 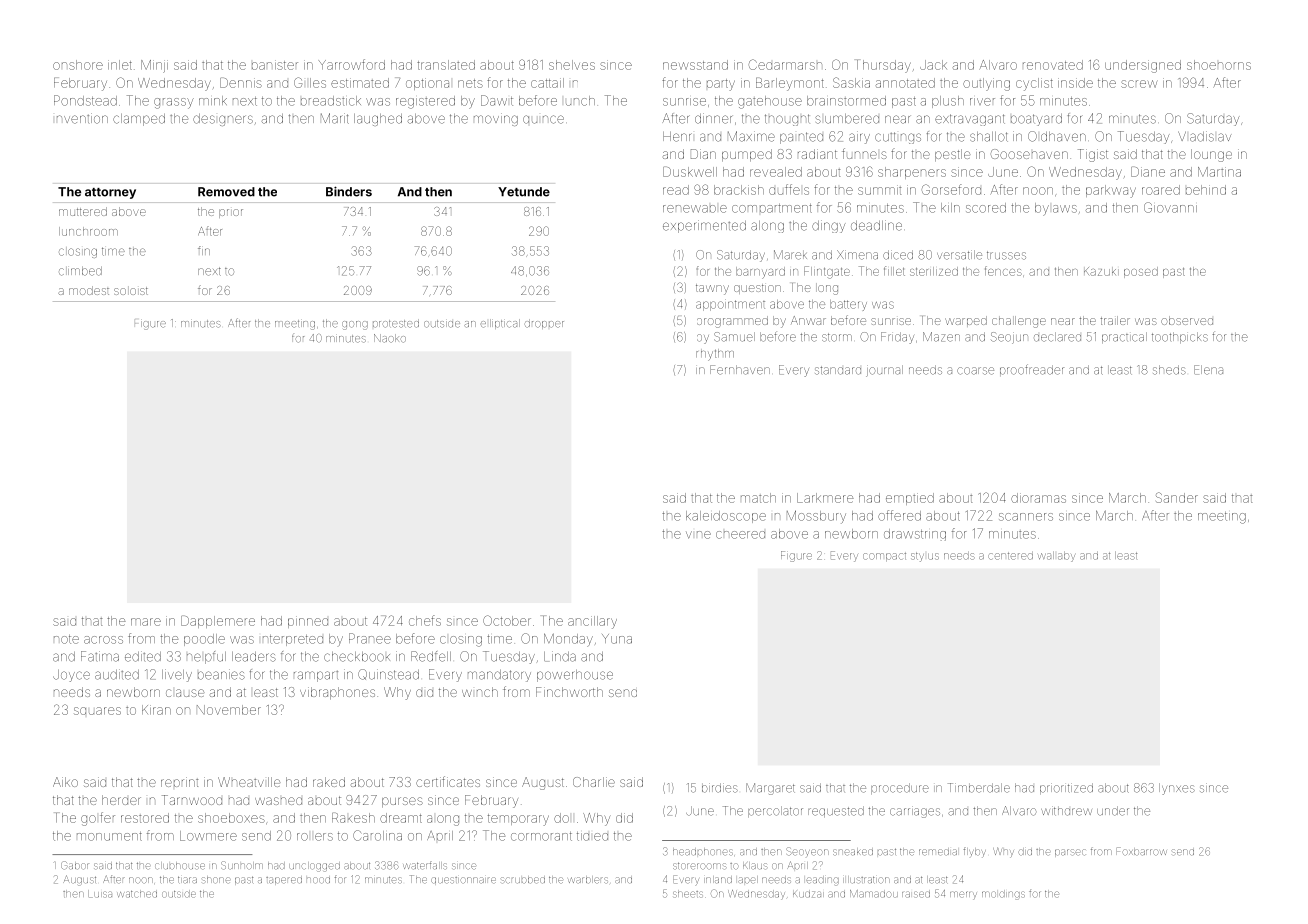 I want to click on modest, so click(x=89, y=290).
